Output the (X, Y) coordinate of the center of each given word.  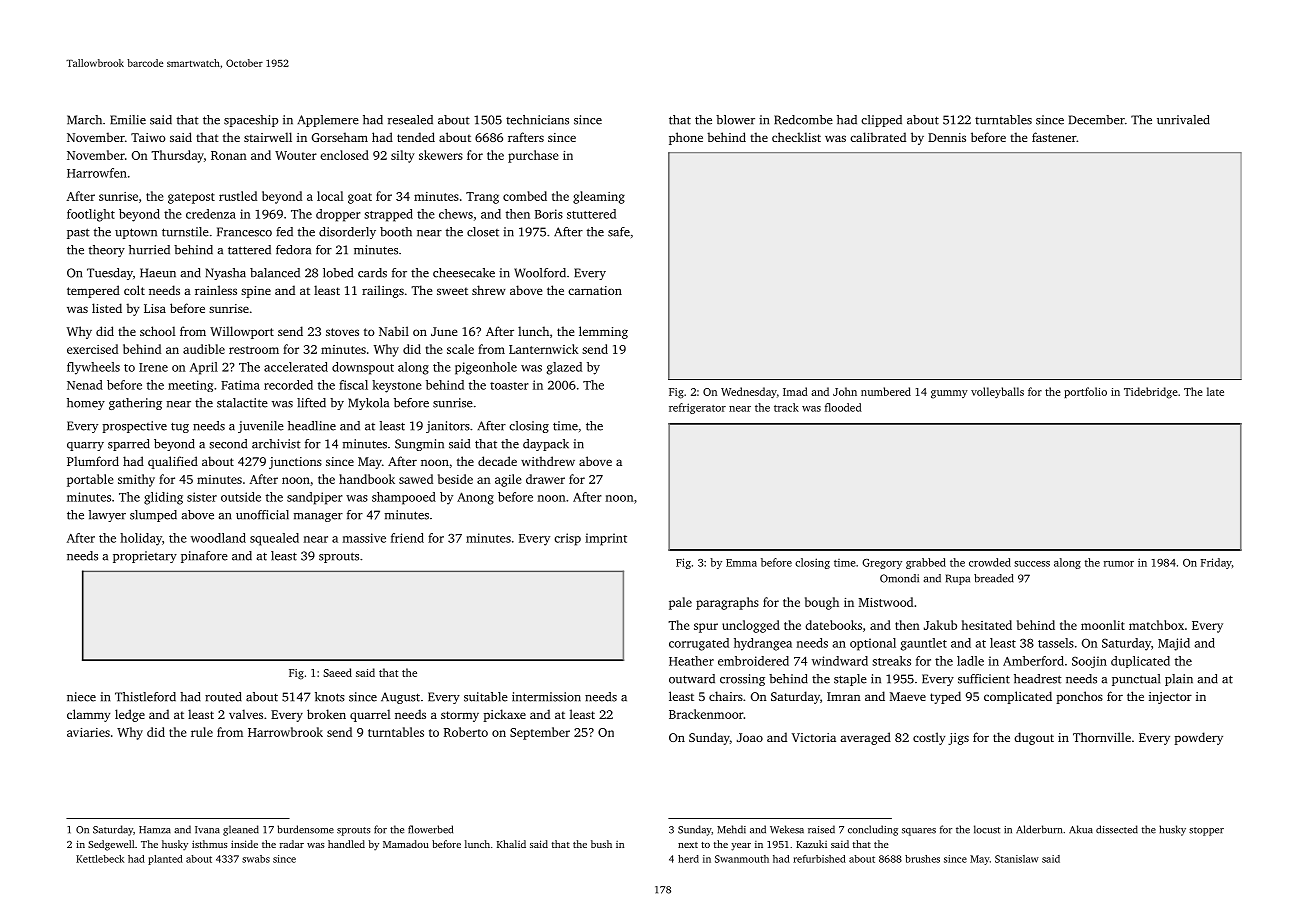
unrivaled (1183, 120)
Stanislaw (1017, 859)
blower (735, 120)
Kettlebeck (100, 859)
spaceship (251, 121)
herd (688, 859)
